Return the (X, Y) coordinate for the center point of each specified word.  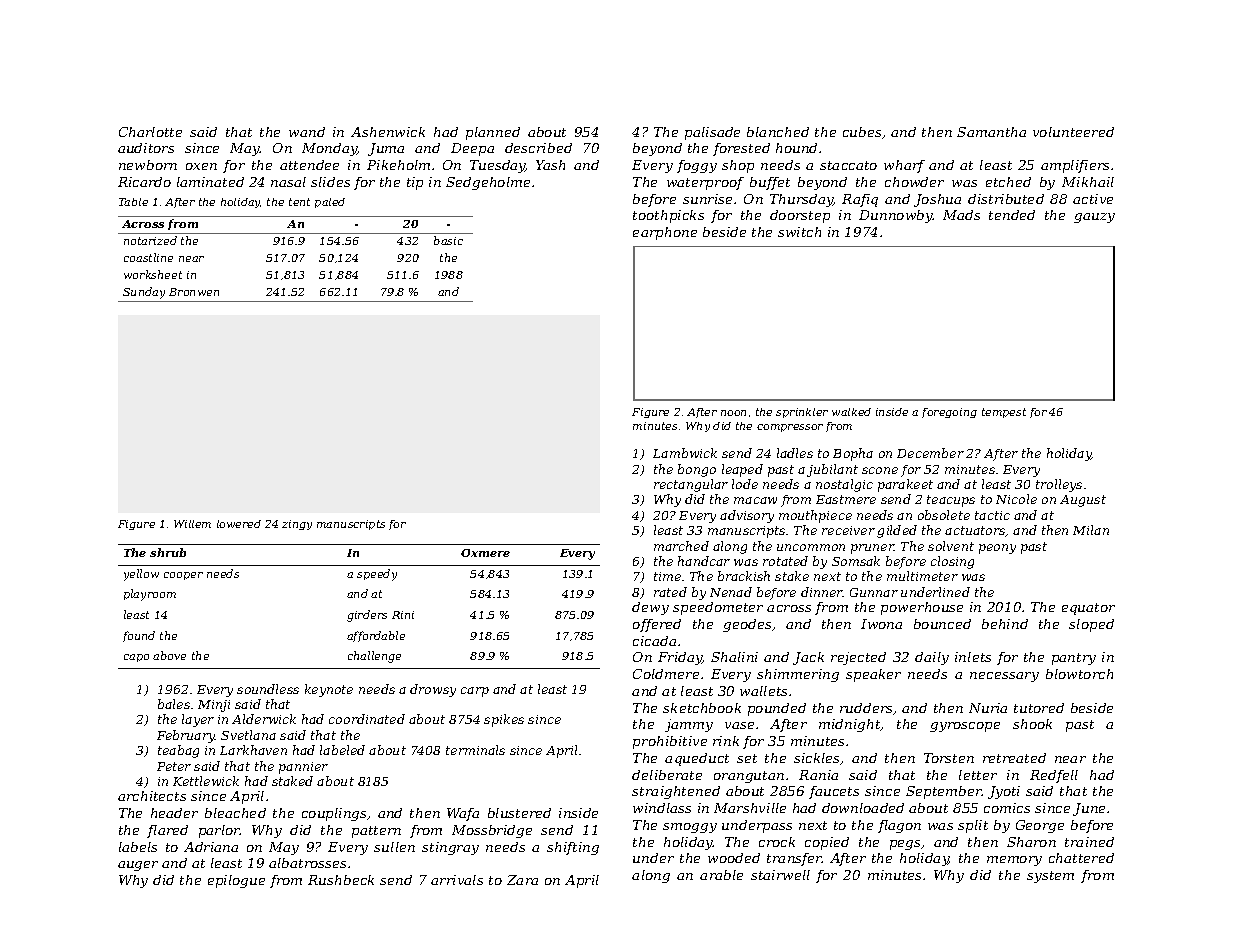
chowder (914, 182)
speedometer (718, 608)
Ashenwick (388, 132)
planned (493, 133)
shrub (168, 552)
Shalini (734, 657)
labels (138, 847)
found (139, 636)
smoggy (690, 828)
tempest (1004, 413)
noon (733, 413)
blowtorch (1079, 674)
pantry (1074, 659)
